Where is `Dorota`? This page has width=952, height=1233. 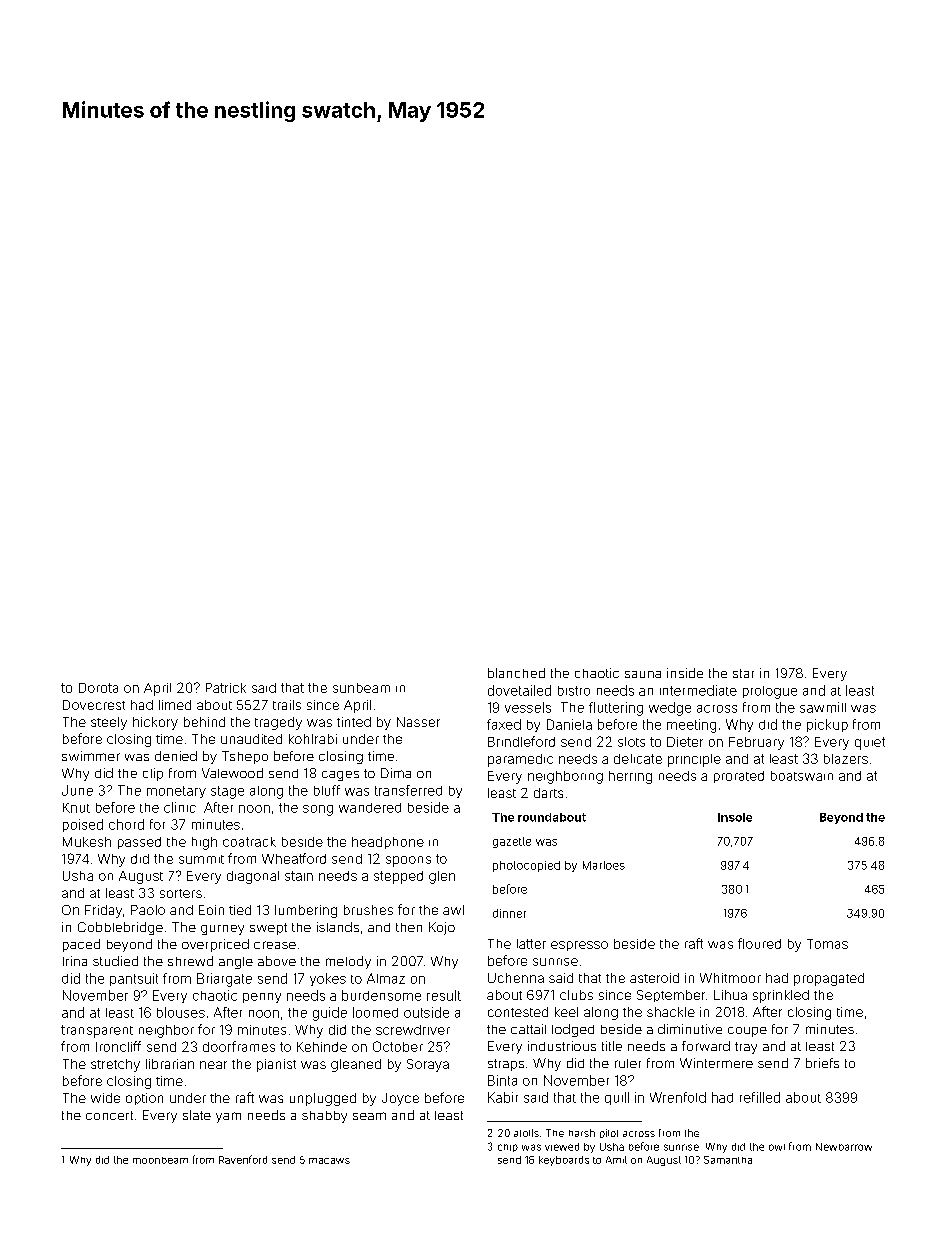 Dorota is located at coordinates (98, 688).
